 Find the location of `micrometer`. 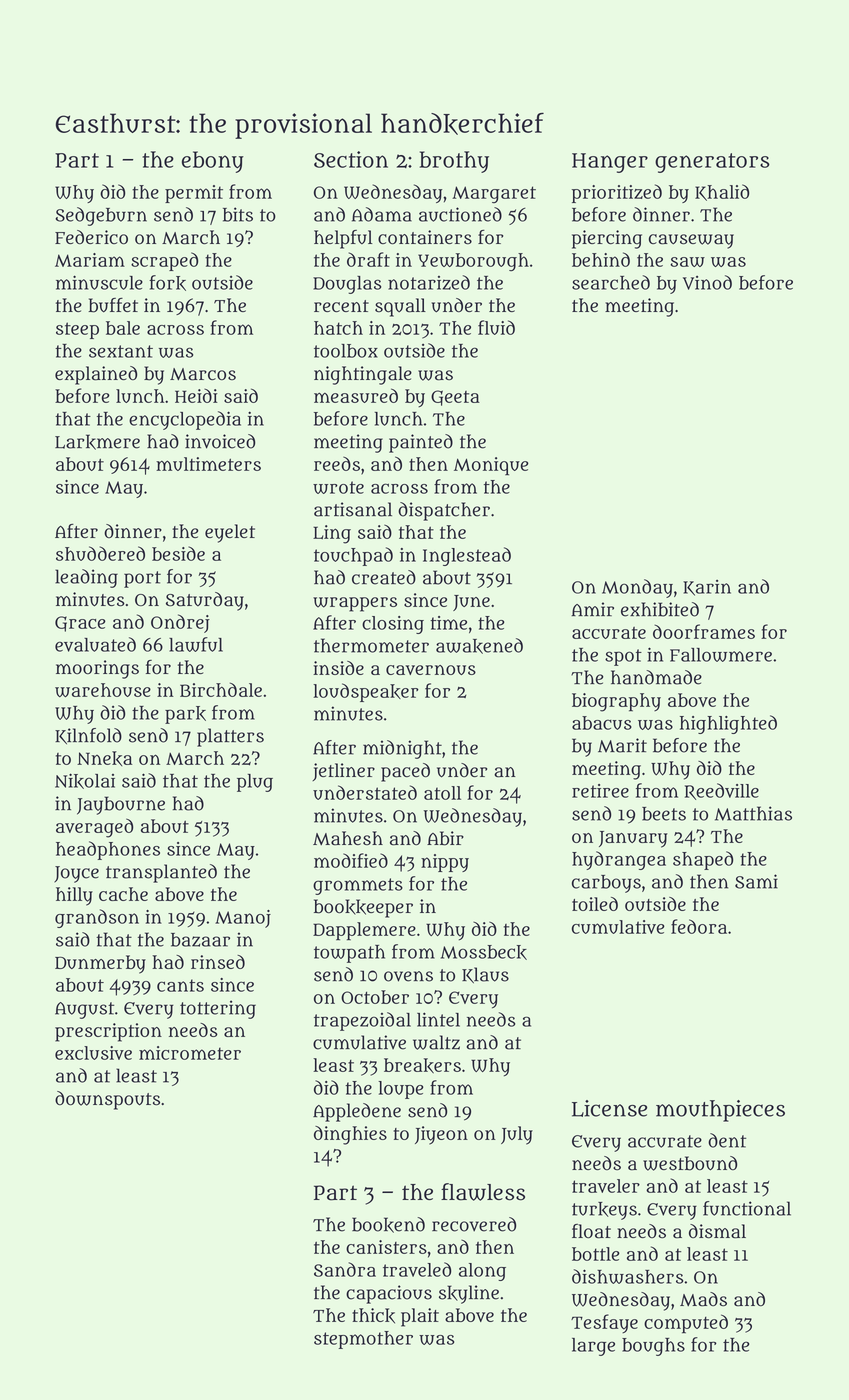

micrometer is located at coordinates (190, 1053).
